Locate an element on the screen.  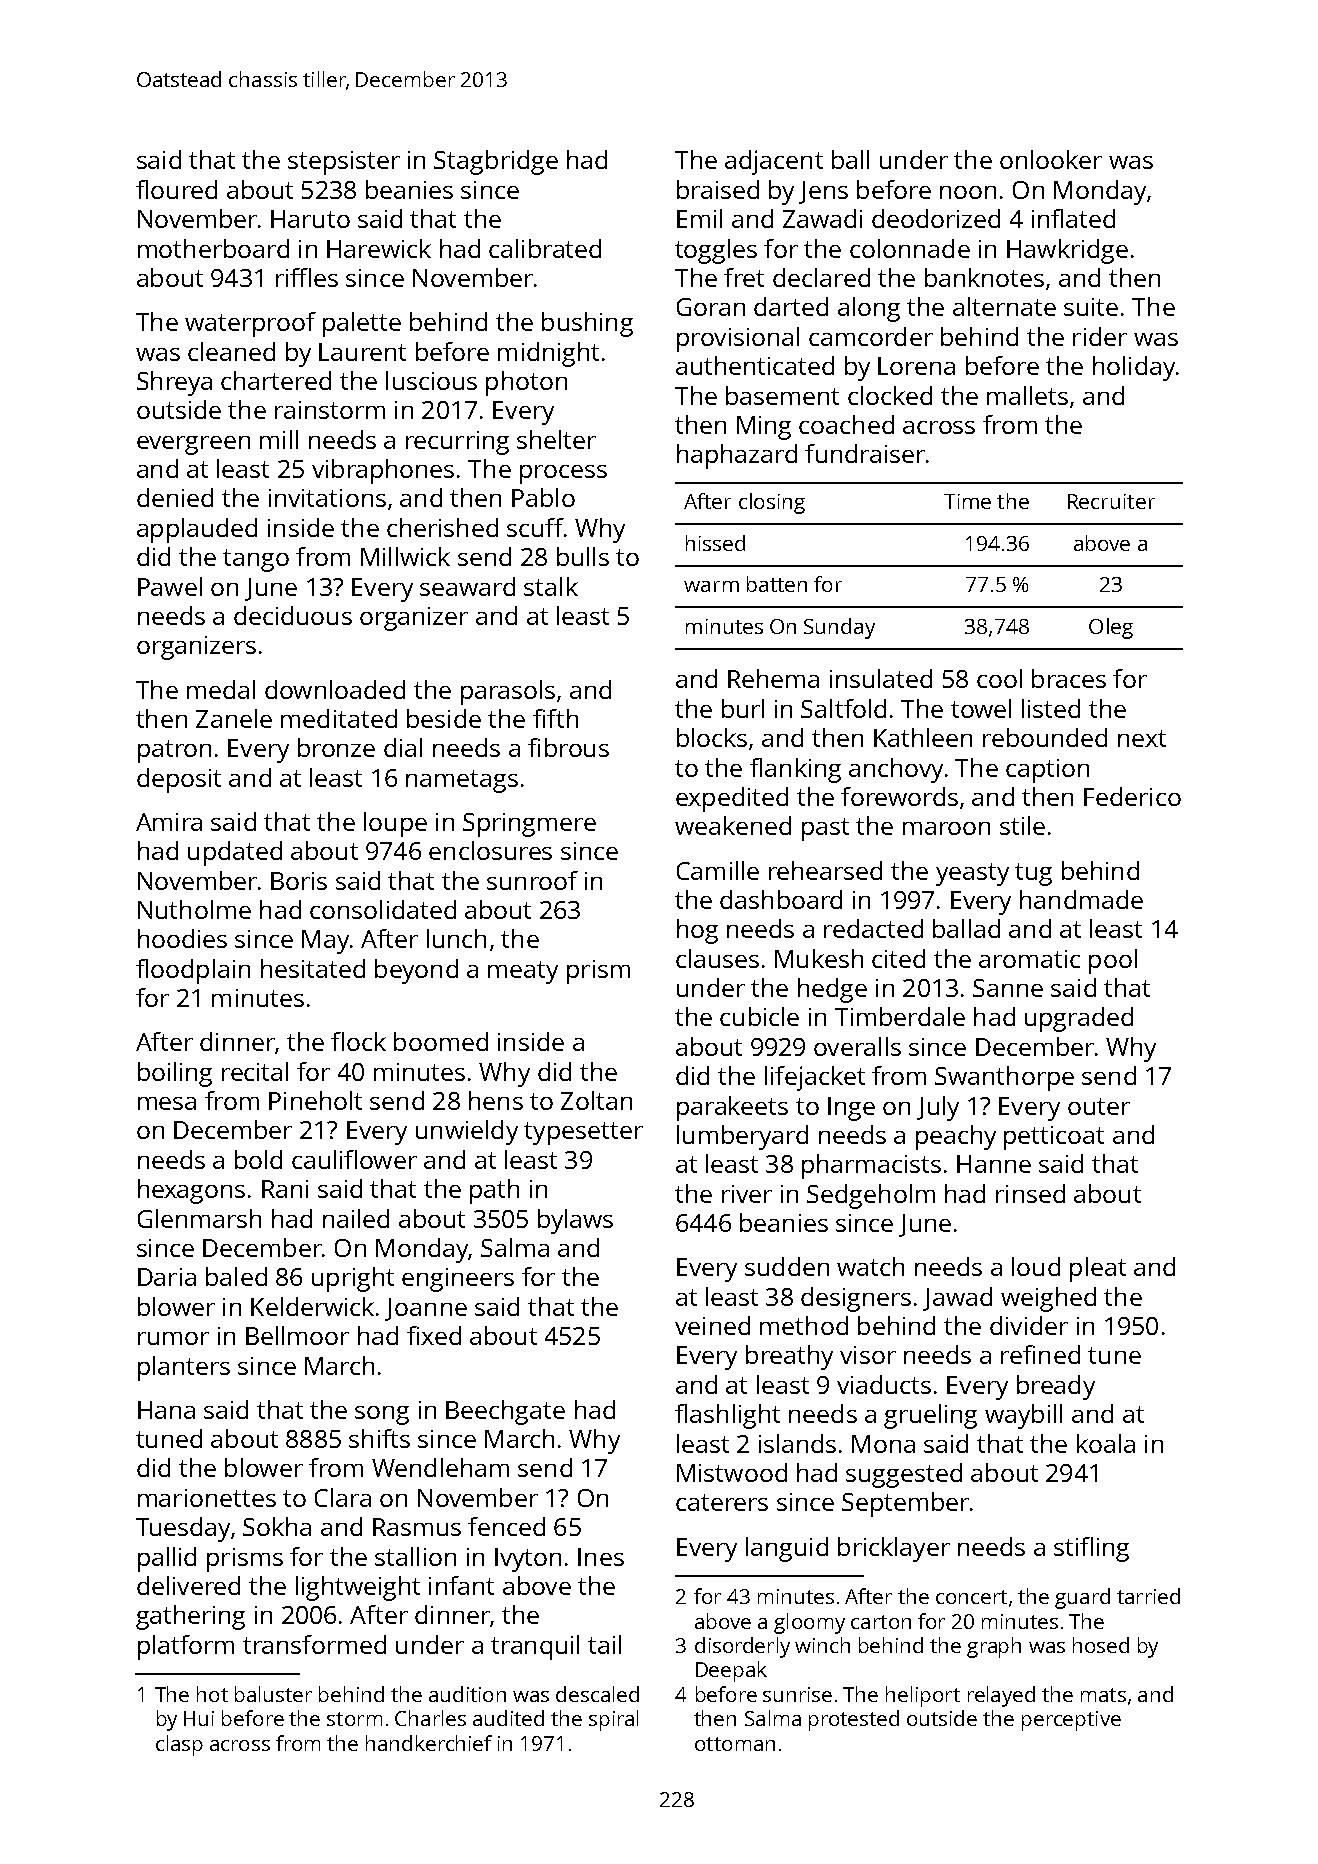
motherboard is located at coordinates (213, 248).
